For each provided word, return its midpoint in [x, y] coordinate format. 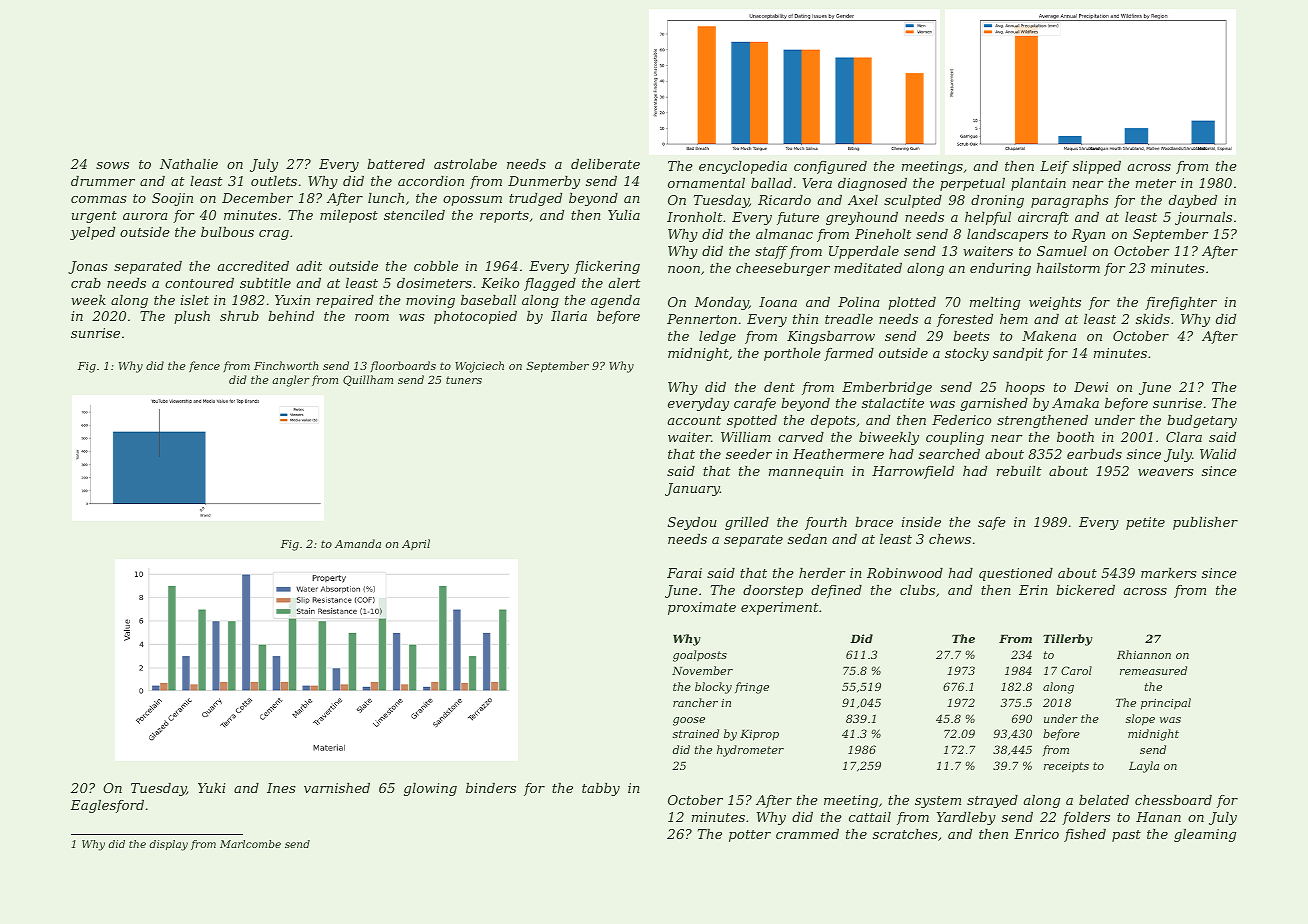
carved [801, 437]
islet [195, 300]
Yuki [211, 788]
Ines [281, 788]
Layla [1144, 767]
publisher [1205, 523]
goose [689, 721]
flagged [550, 284]
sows [112, 165]
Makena [1049, 336]
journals [1203, 218]
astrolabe [465, 164]
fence [204, 366]
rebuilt [1019, 471]
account [694, 420]
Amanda [358, 543]
